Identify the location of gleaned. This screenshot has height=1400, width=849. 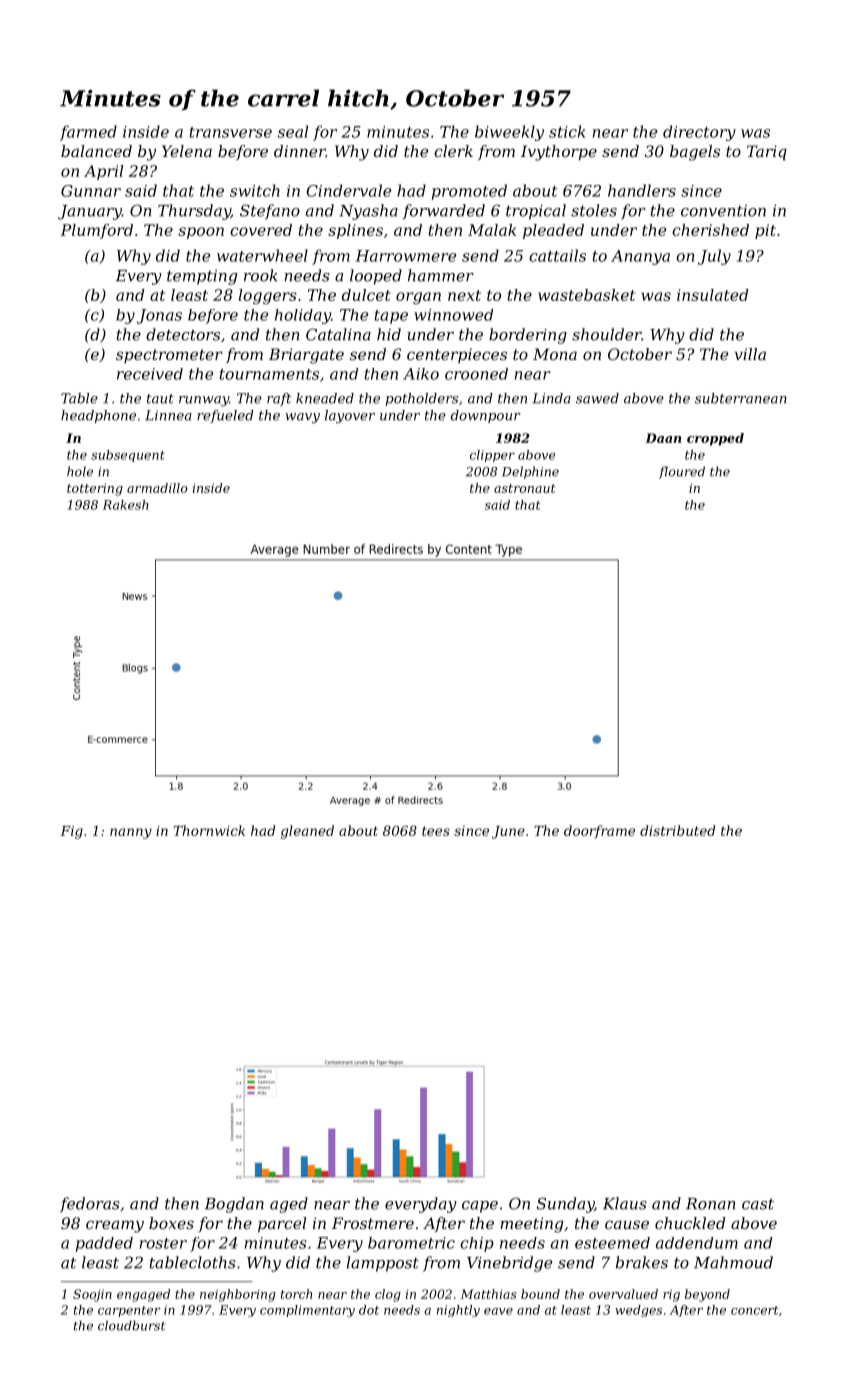
(307, 832).
